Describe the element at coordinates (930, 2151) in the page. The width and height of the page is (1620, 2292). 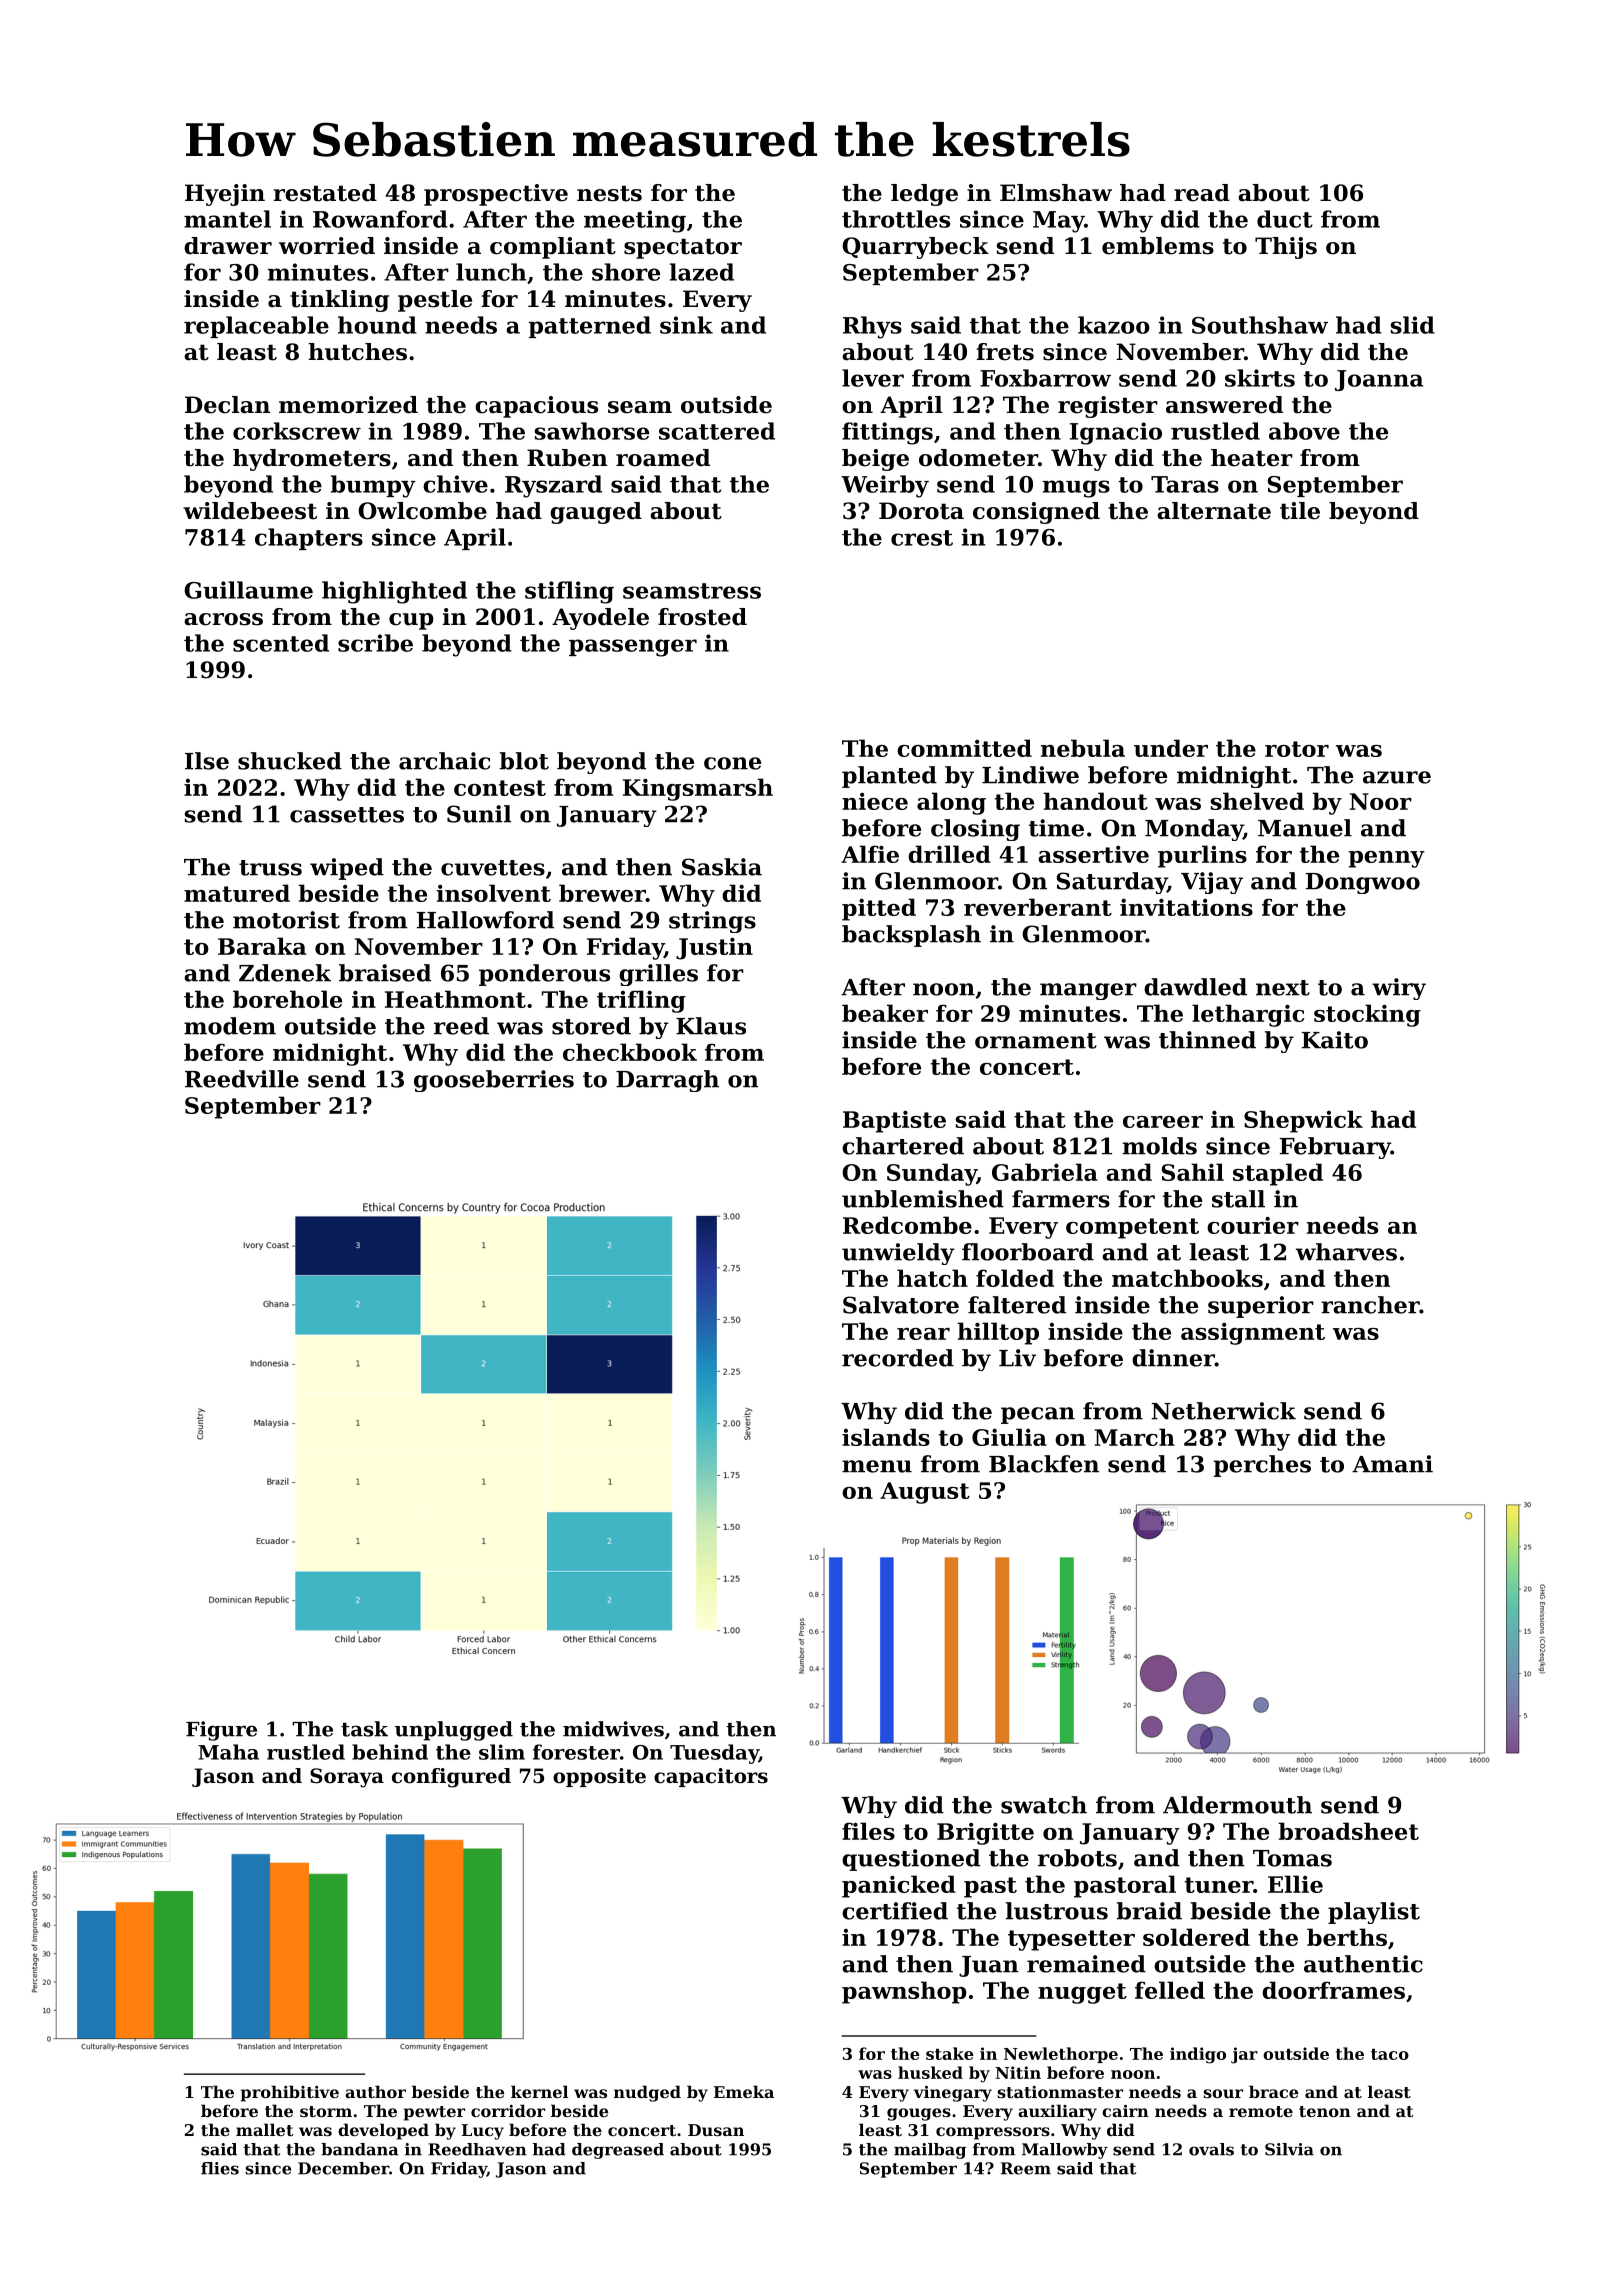
I see `mailbag` at that location.
